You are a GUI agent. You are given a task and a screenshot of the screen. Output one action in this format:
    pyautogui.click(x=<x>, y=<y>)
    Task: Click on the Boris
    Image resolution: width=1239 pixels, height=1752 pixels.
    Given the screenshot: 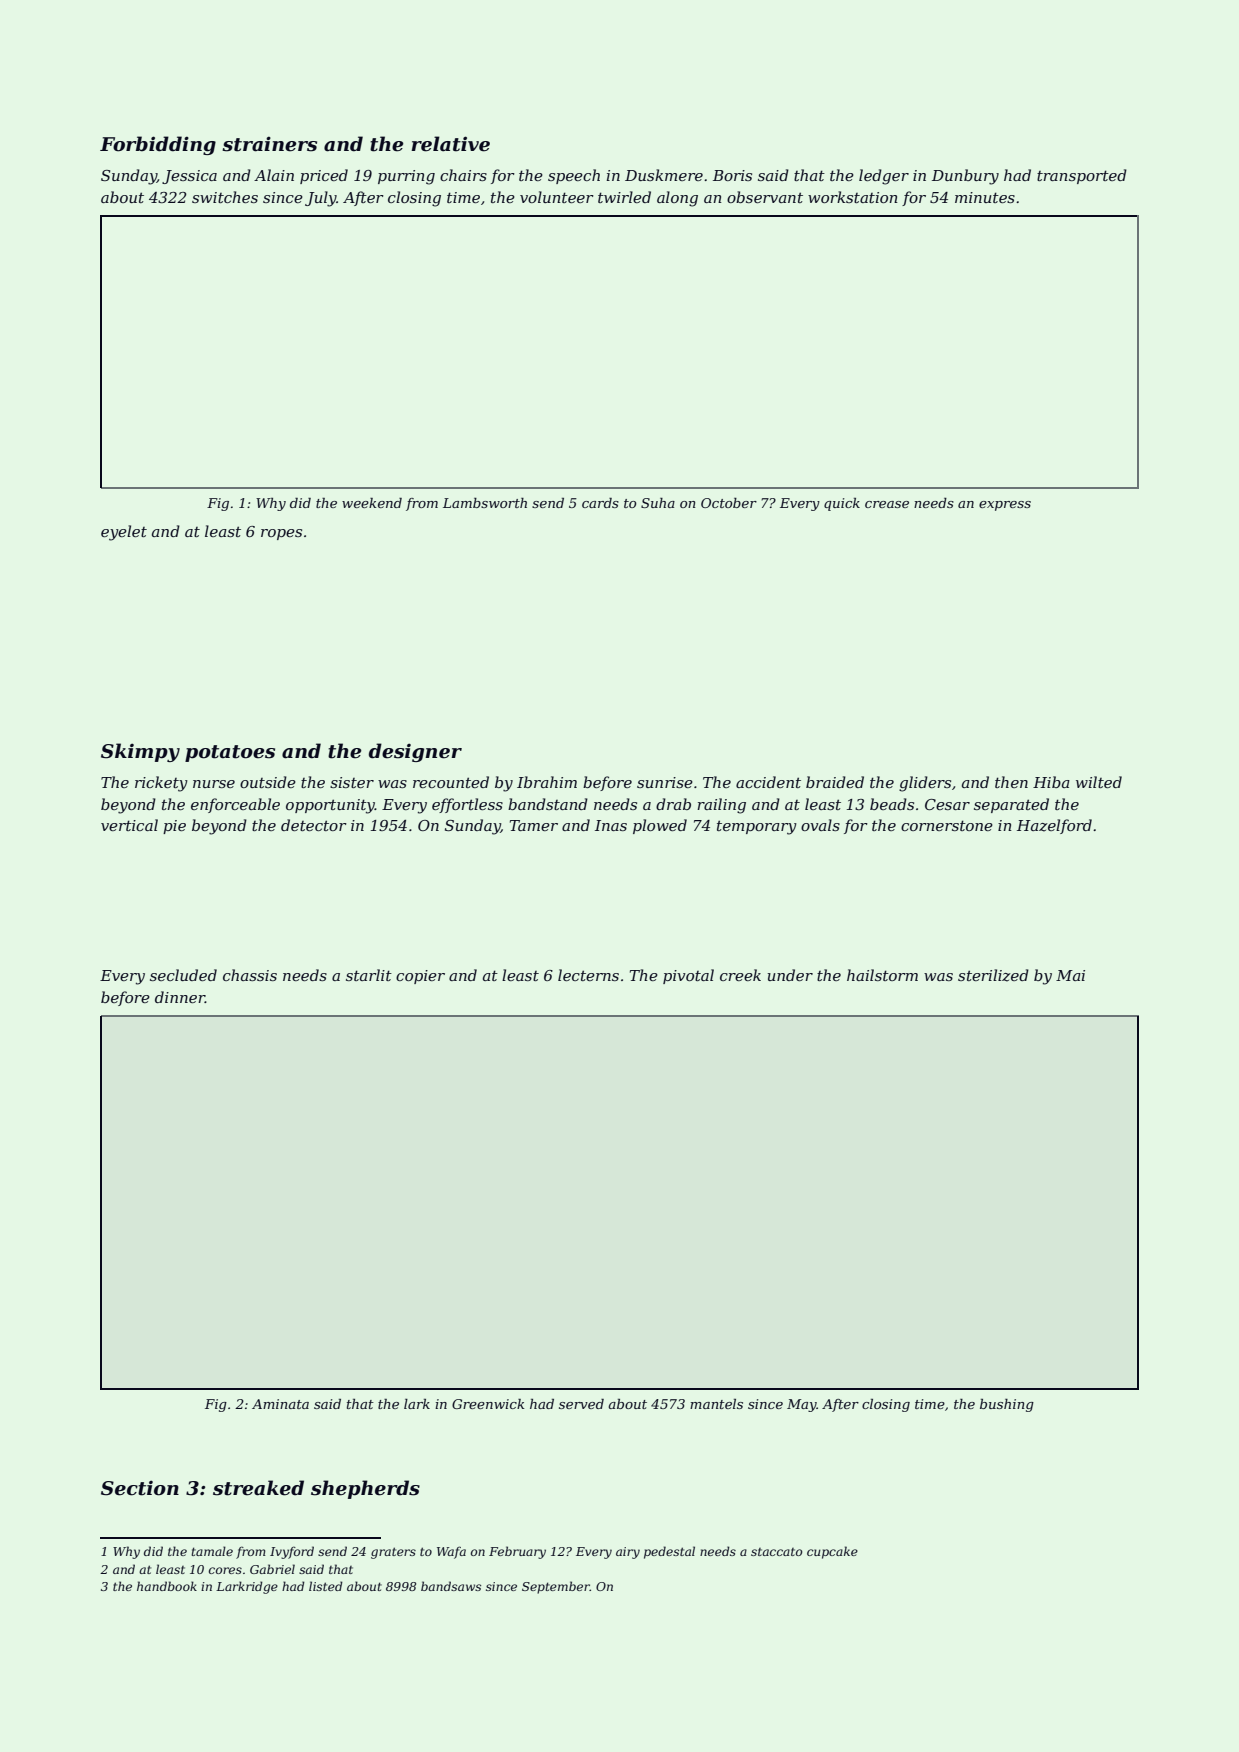 What is the action you would take?
    pyautogui.click(x=732, y=175)
